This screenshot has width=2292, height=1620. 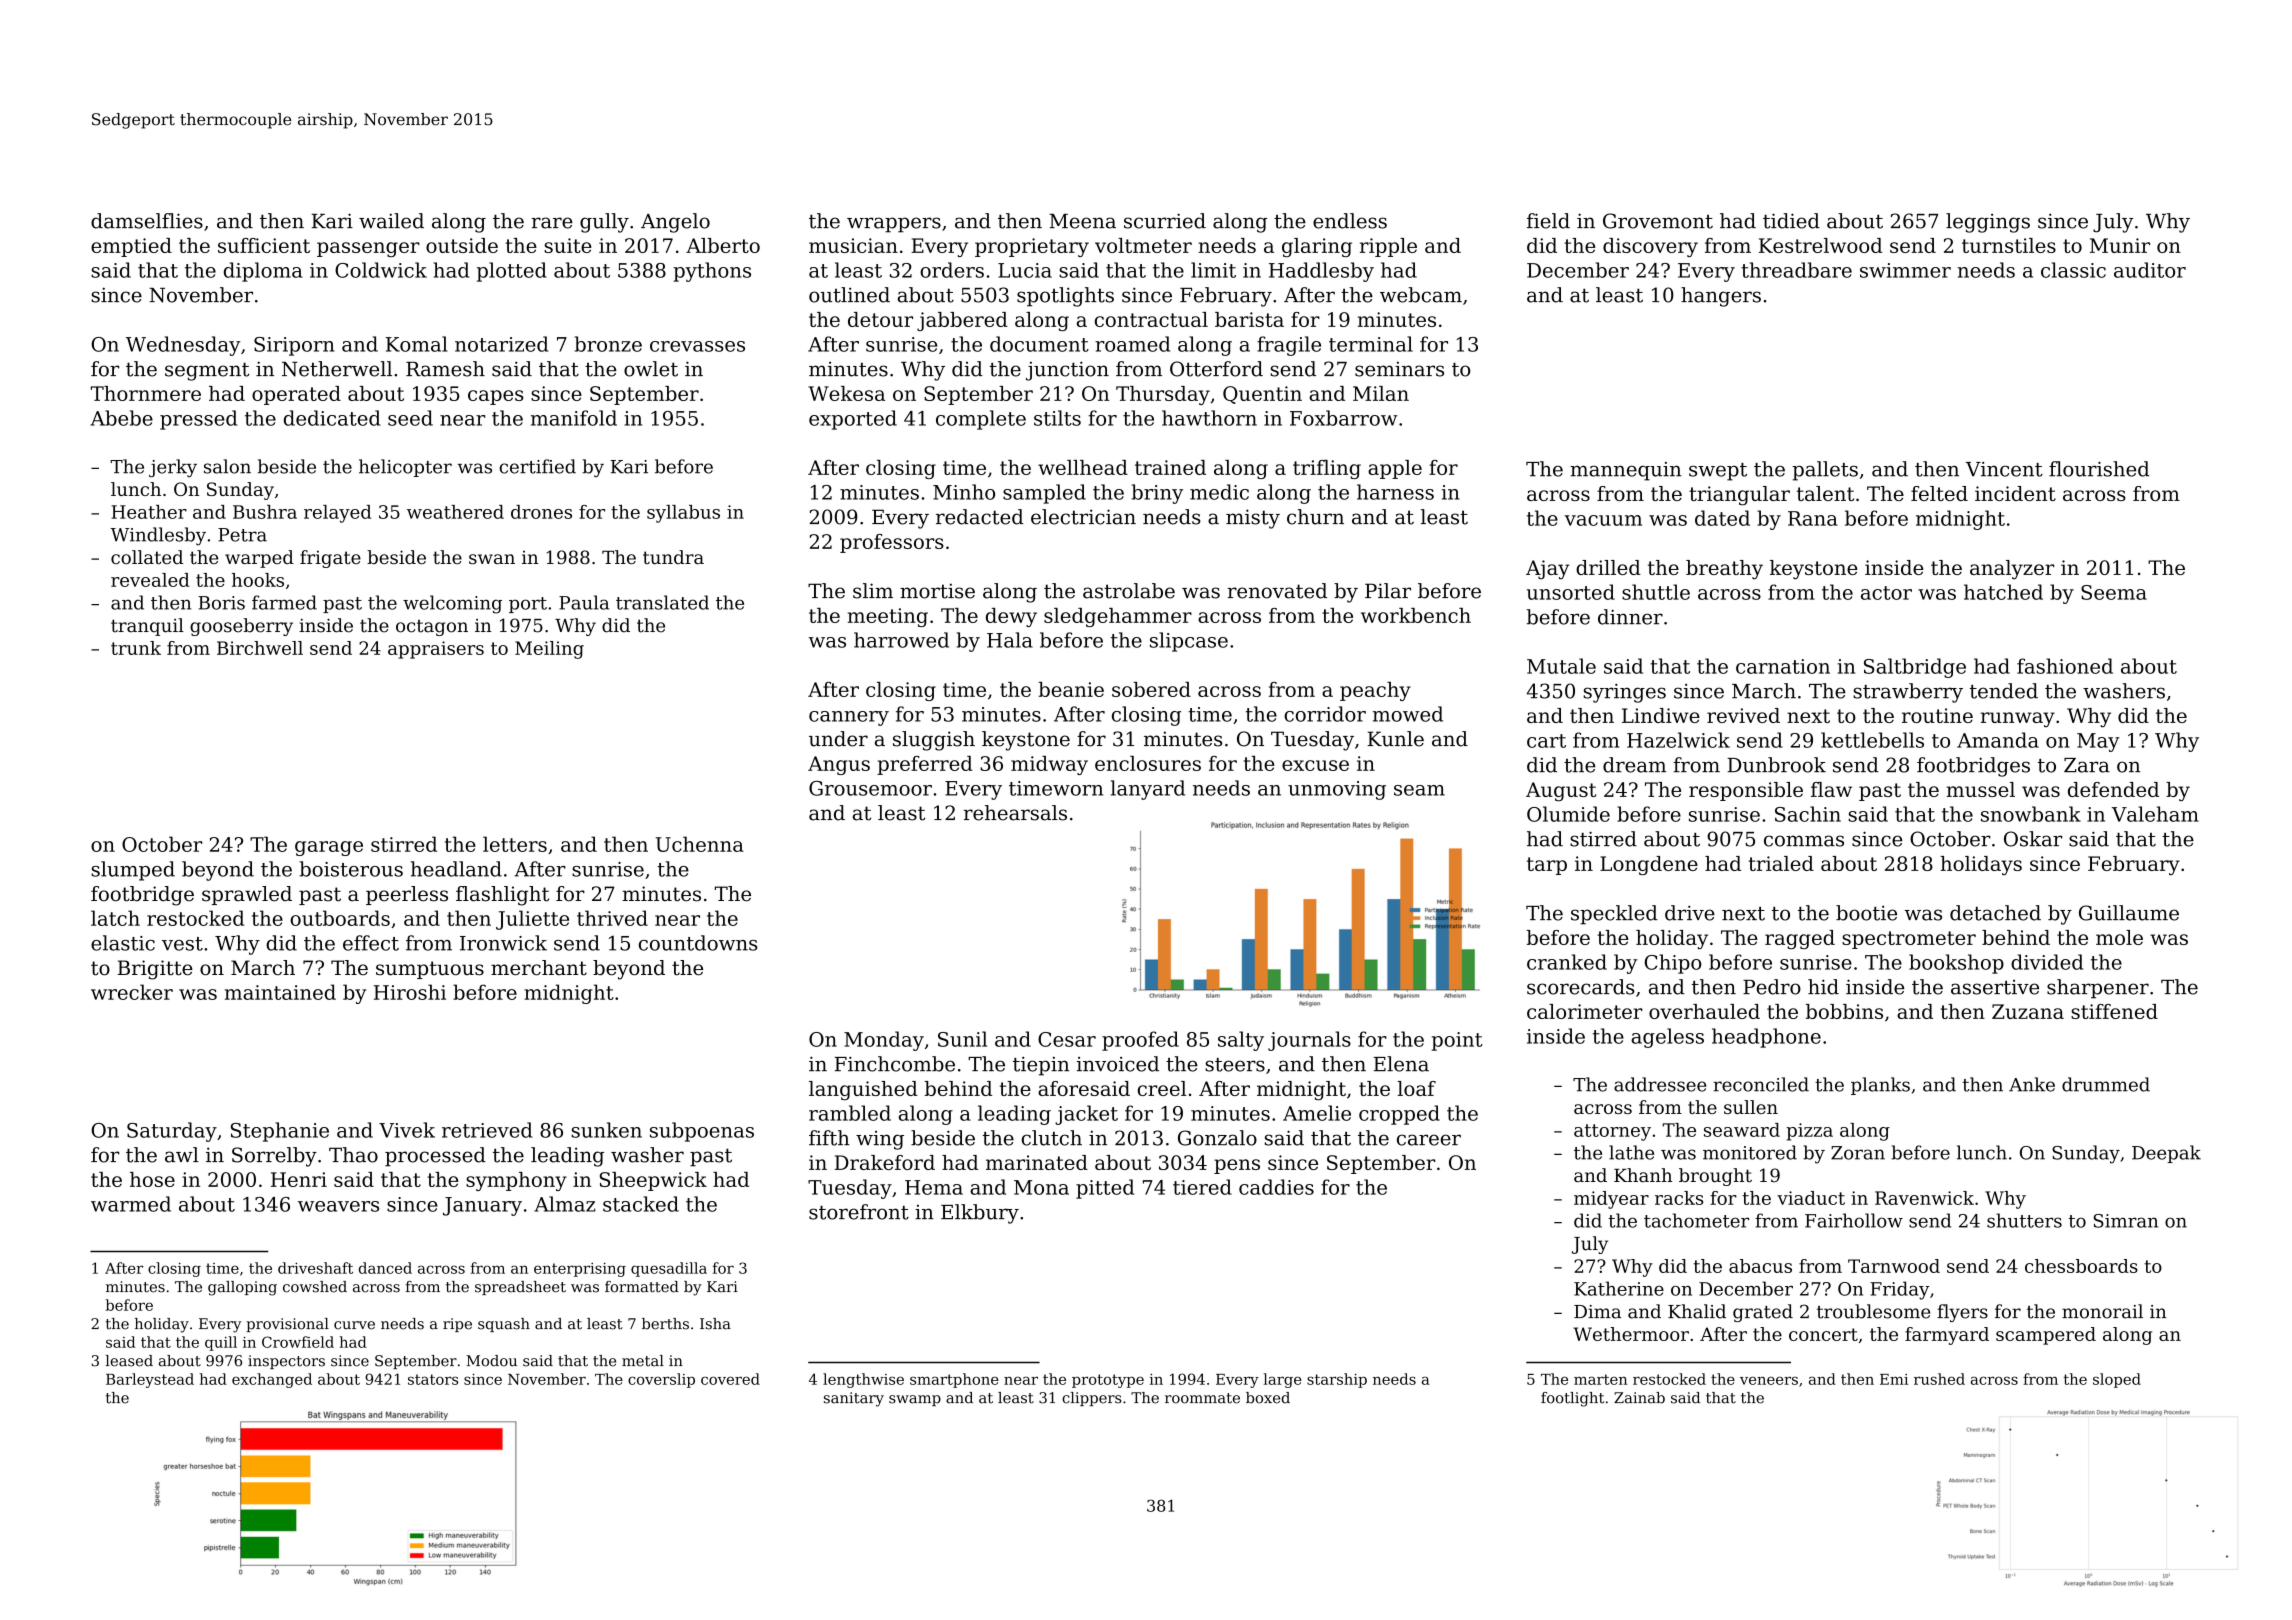 I want to click on warmed, so click(x=131, y=1204).
